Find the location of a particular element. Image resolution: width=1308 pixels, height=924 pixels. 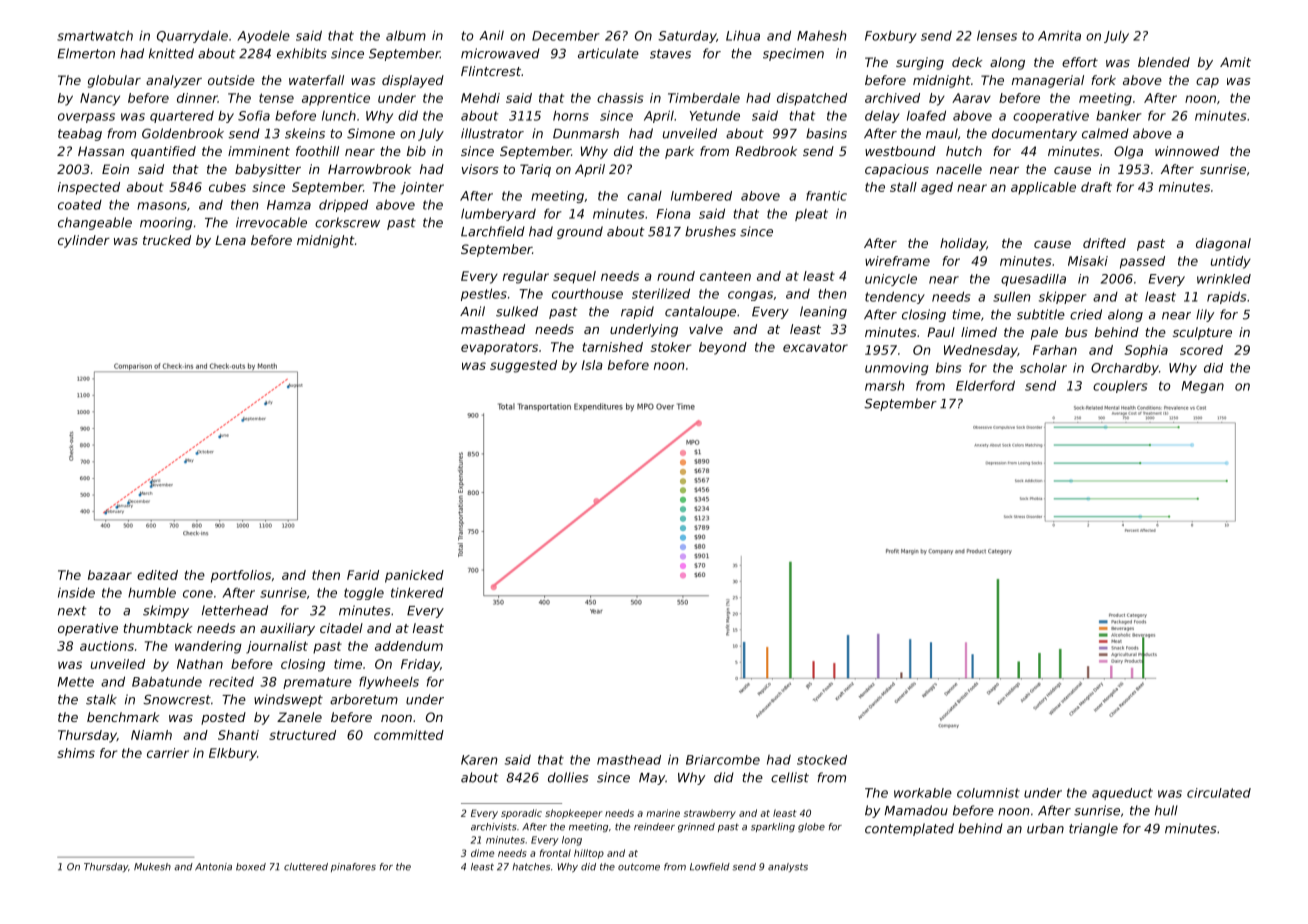

Amrita is located at coordinates (1059, 36).
